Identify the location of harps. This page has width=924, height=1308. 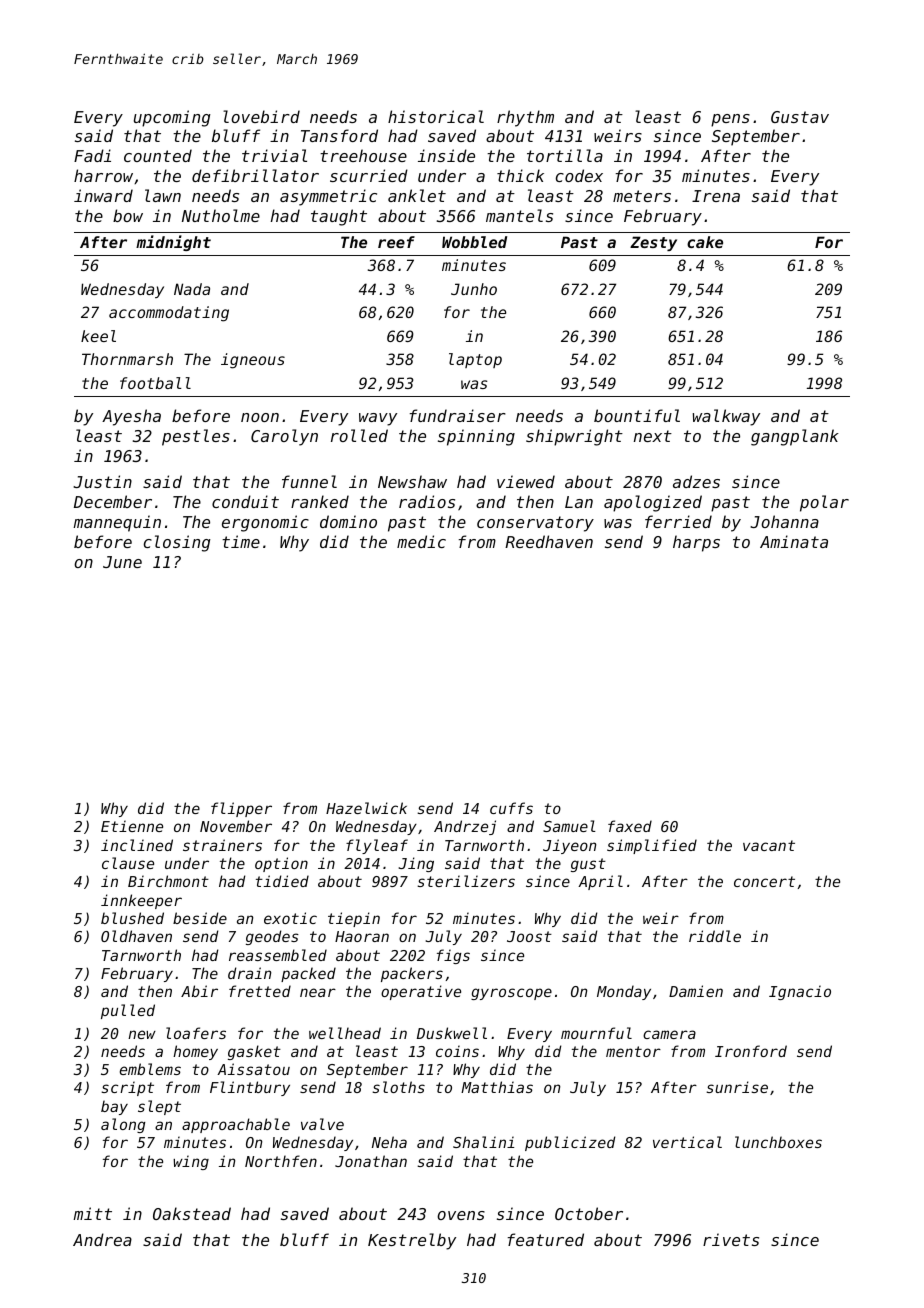
(696, 543).
